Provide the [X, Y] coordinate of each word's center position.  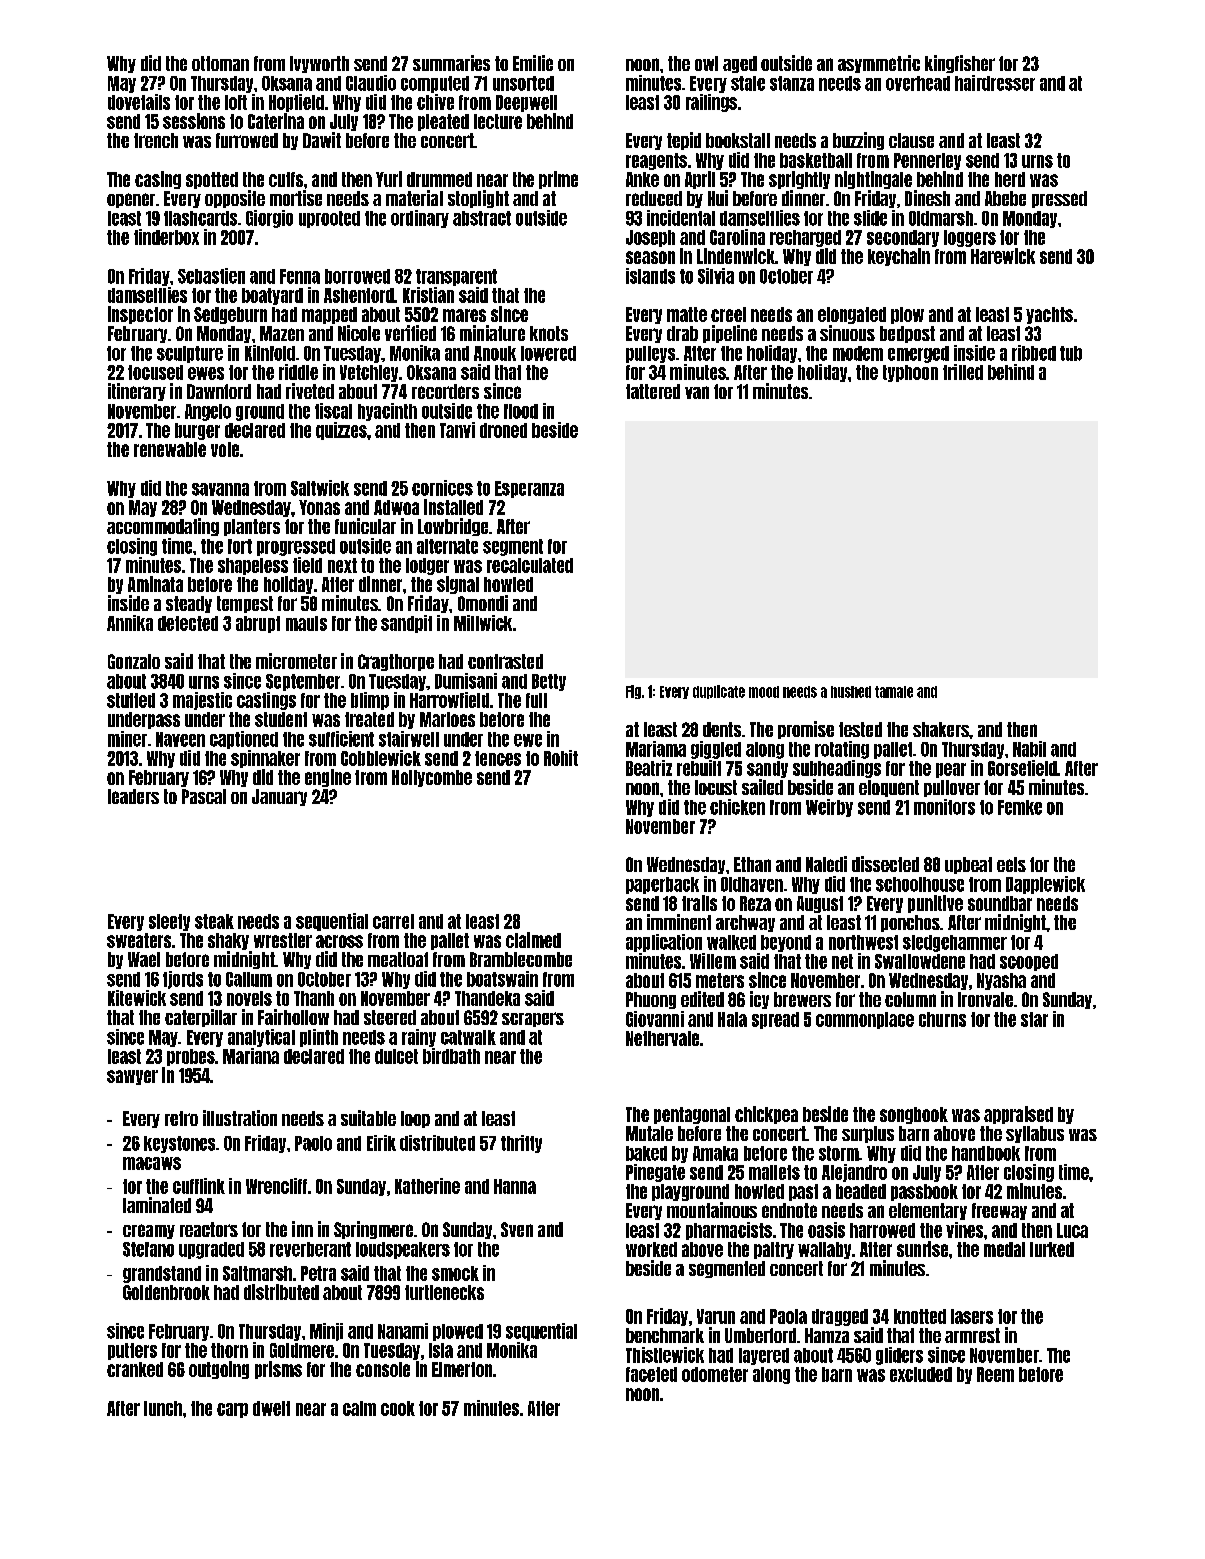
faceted [651, 1374]
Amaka [715, 1153]
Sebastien [211, 276]
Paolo [313, 1143]
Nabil [1029, 749]
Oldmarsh [941, 218]
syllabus [1035, 1134]
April [700, 180]
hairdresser [995, 83]
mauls [306, 623]
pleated [443, 122]
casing [158, 180]
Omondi [483, 603]
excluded [921, 1374]
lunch [163, 1408]
